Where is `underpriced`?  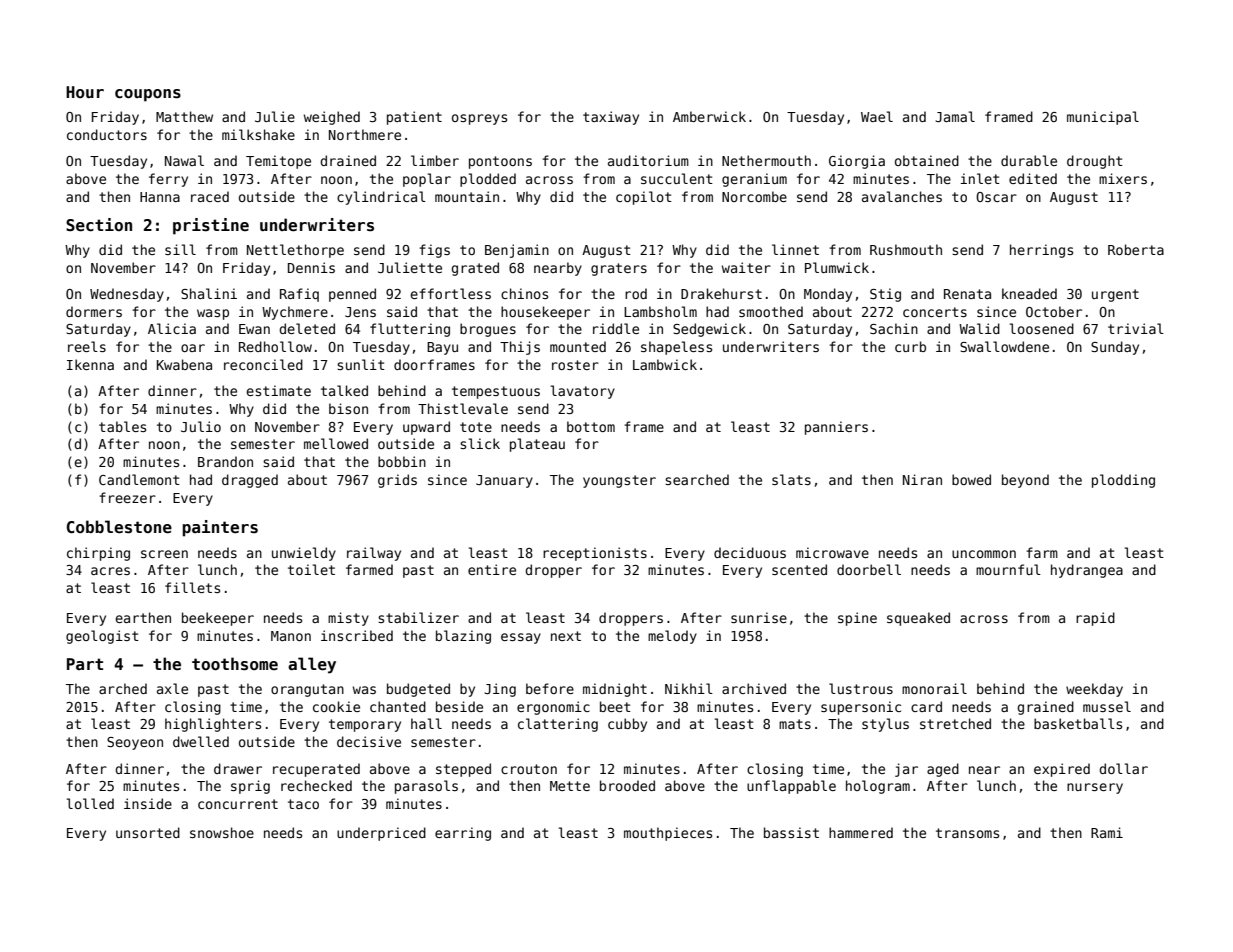 underpriced is located at coordinates (381, 834).
